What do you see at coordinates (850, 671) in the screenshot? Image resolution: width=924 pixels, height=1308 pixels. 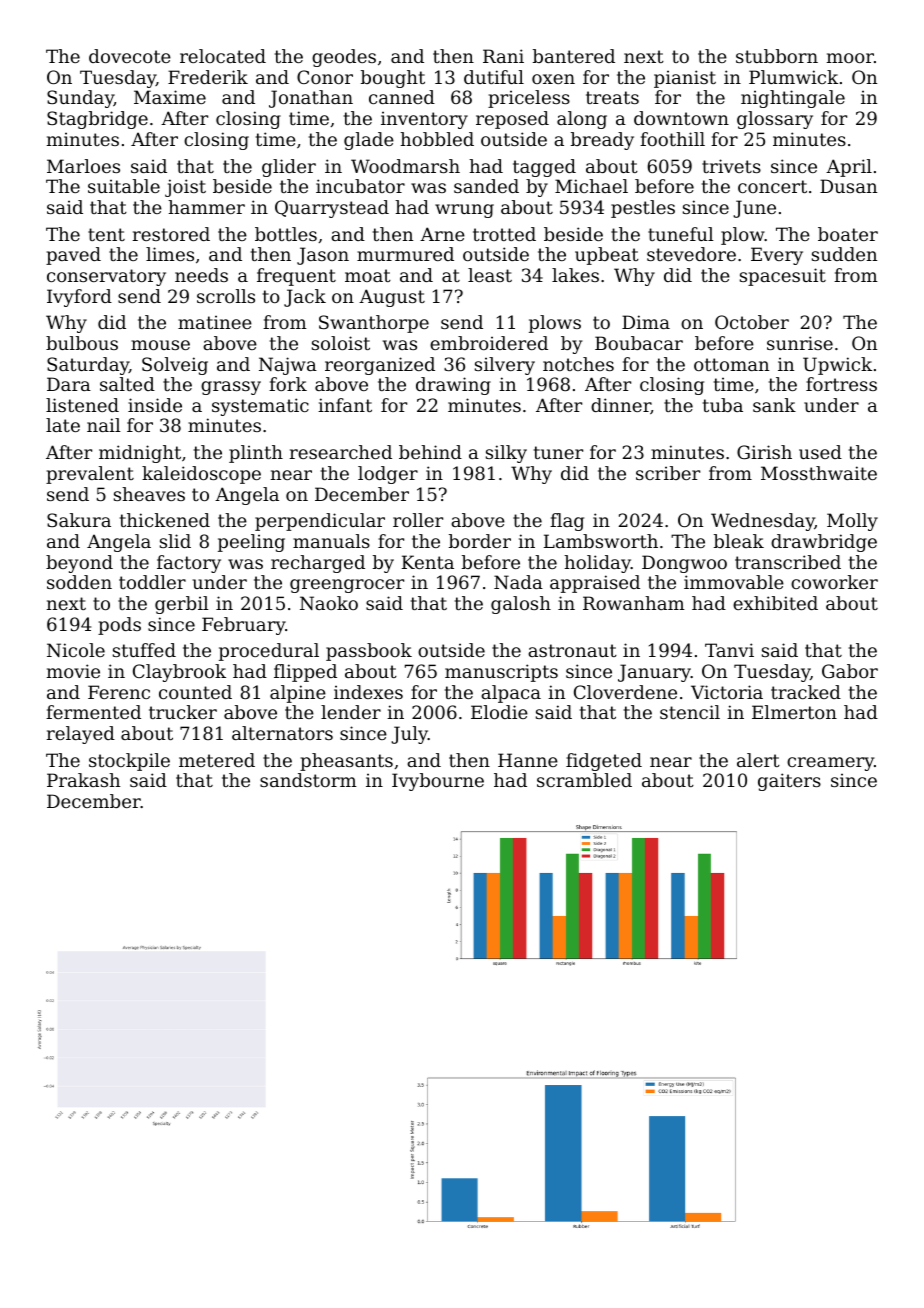 I see `Gabor` at bounding box center [850, 671].
